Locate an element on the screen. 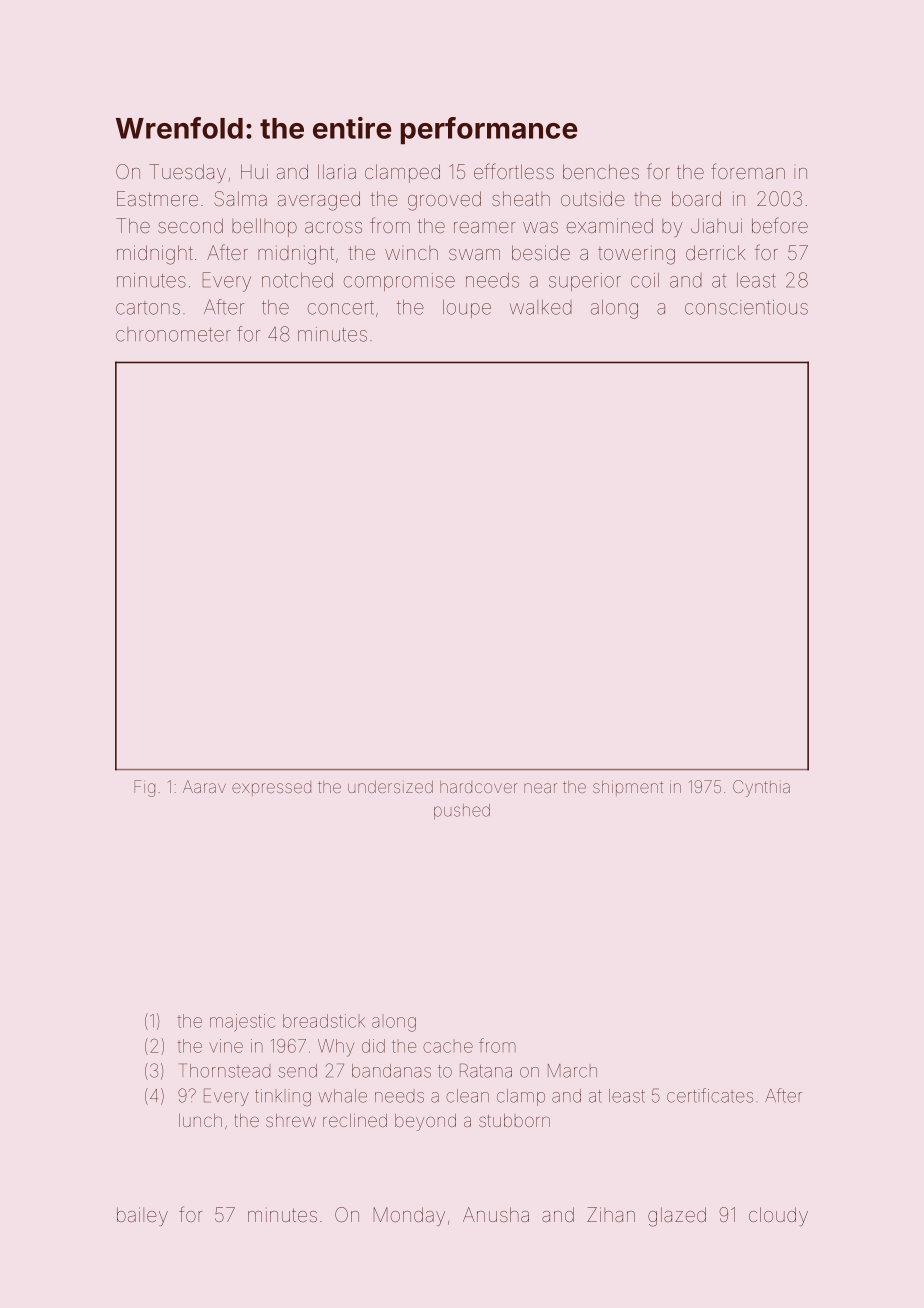  foreman is located at coordinates (748, 171).
